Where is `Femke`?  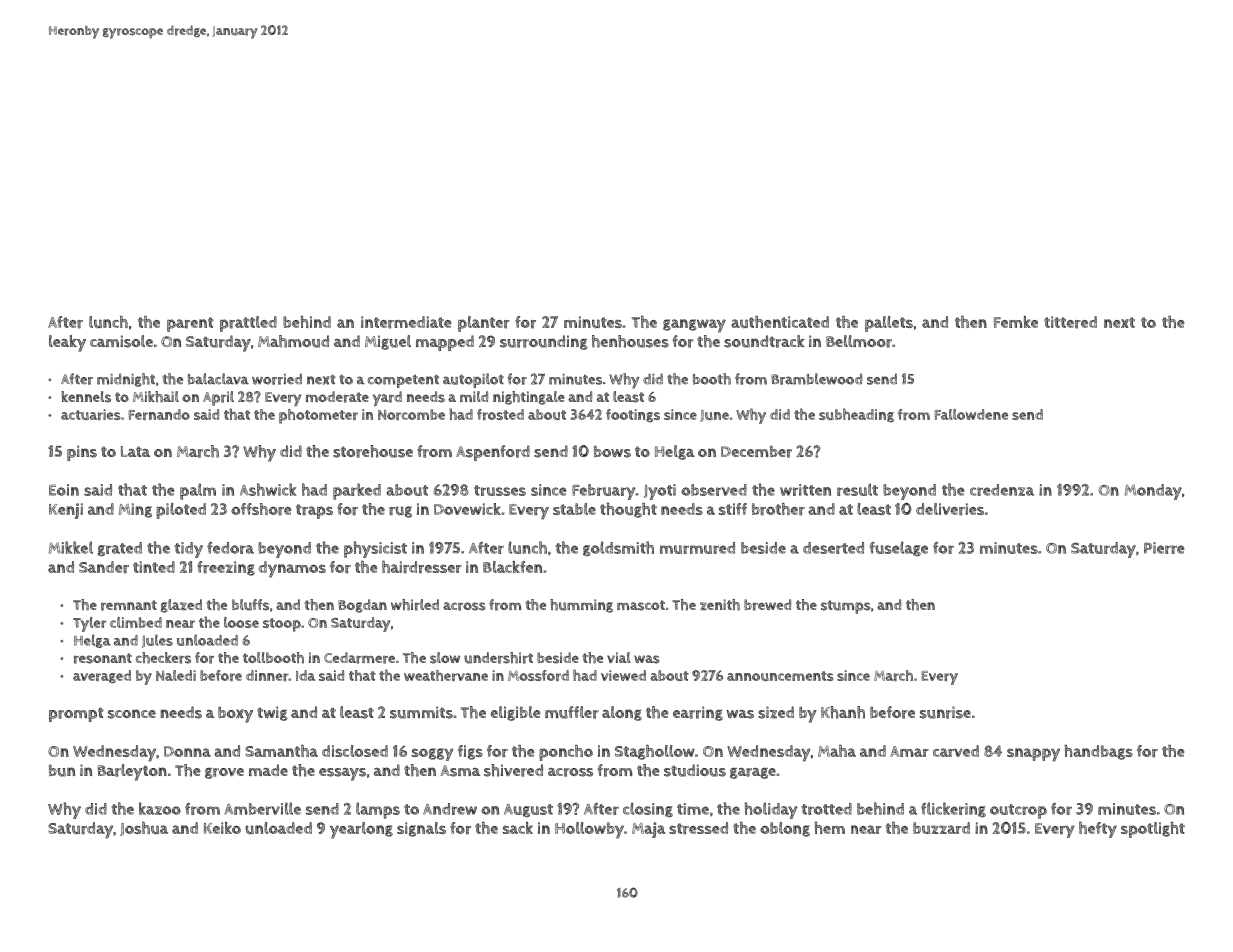 Femke is located at coordinates (1016, 322).
